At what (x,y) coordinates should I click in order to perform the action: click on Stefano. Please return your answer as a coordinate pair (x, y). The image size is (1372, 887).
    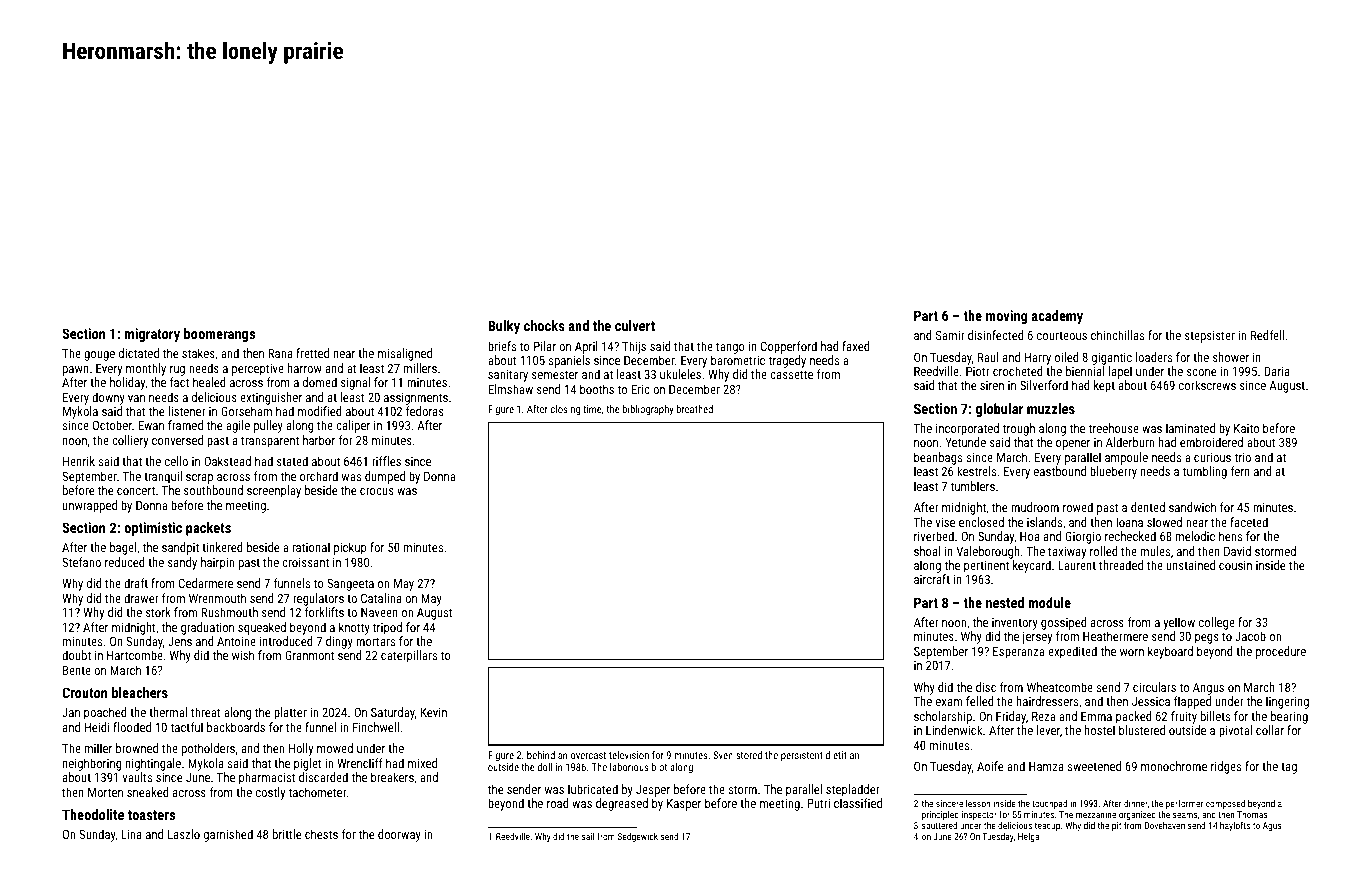
    Looking at the image, I should click on (81, 562).
